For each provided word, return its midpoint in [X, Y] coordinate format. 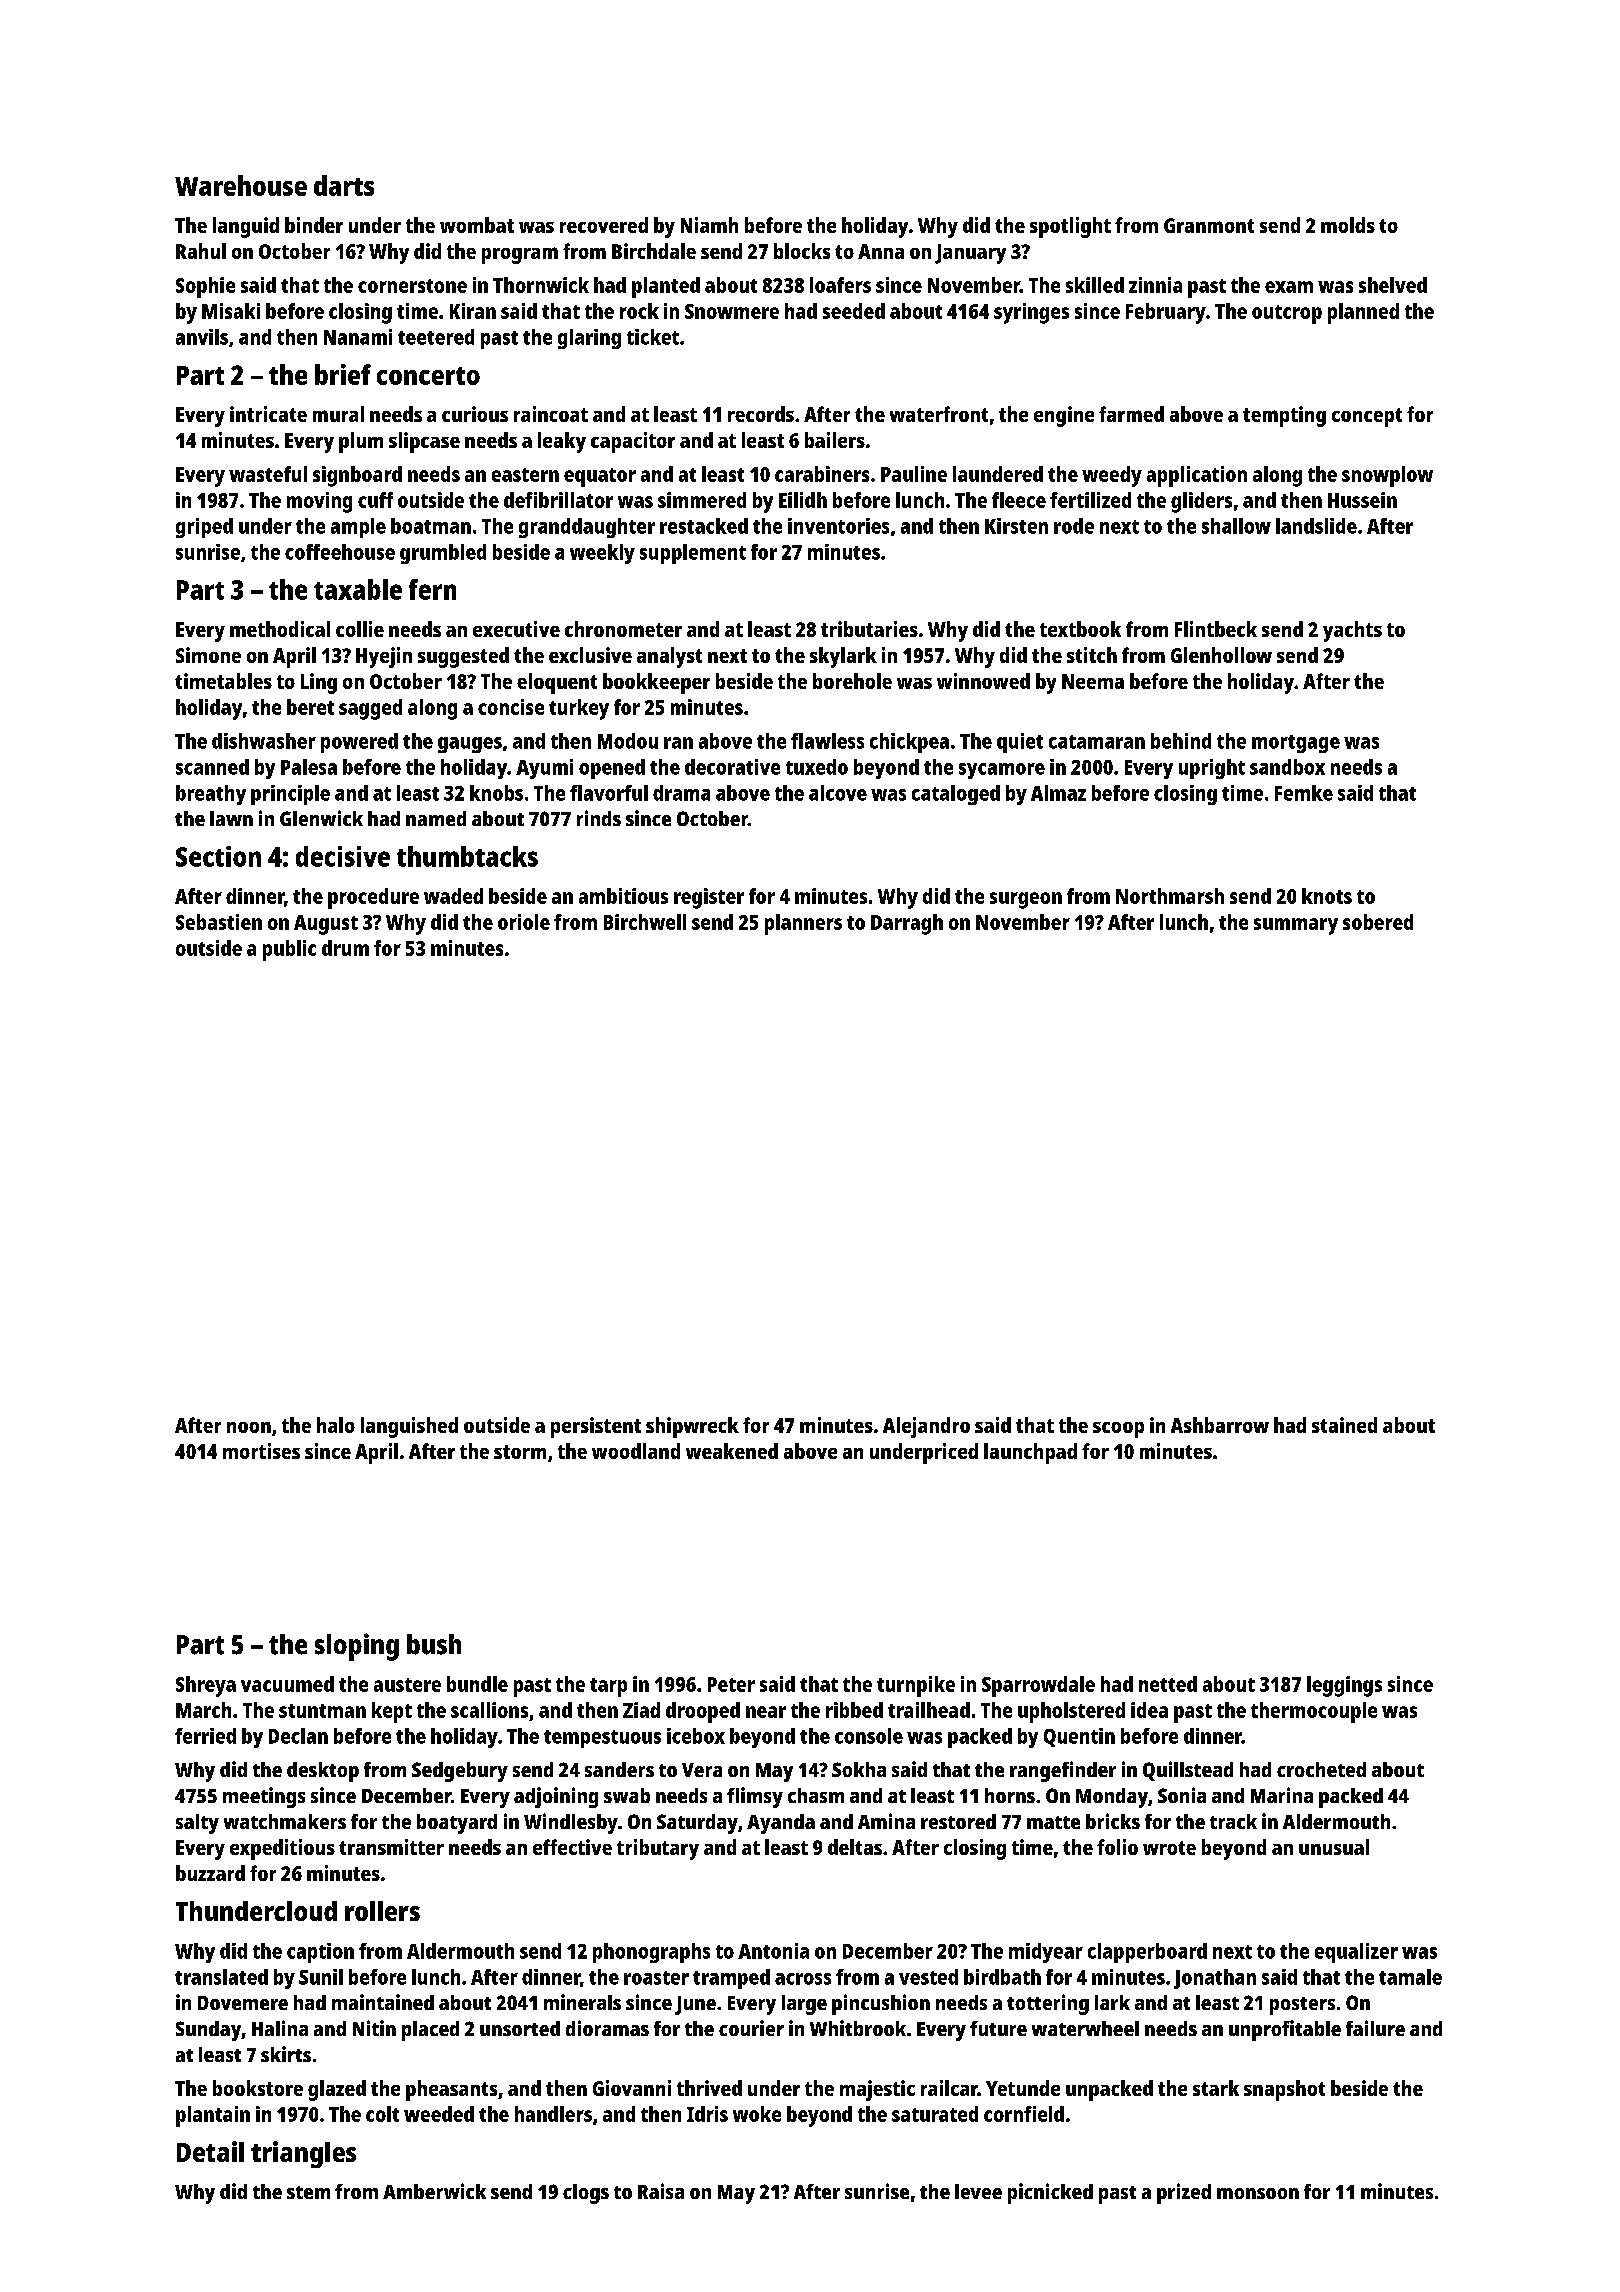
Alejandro [926, 1427]
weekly [602, 554]
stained [1344, 1425]
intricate [268, 414]
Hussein [1362, 500]
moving [319, 502]
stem [308, 2192]
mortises [261, 1451]
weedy [1112, 476]
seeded [854, 311]
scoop [1118, 1430]
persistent [596, 1427]
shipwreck [692, 1427]
